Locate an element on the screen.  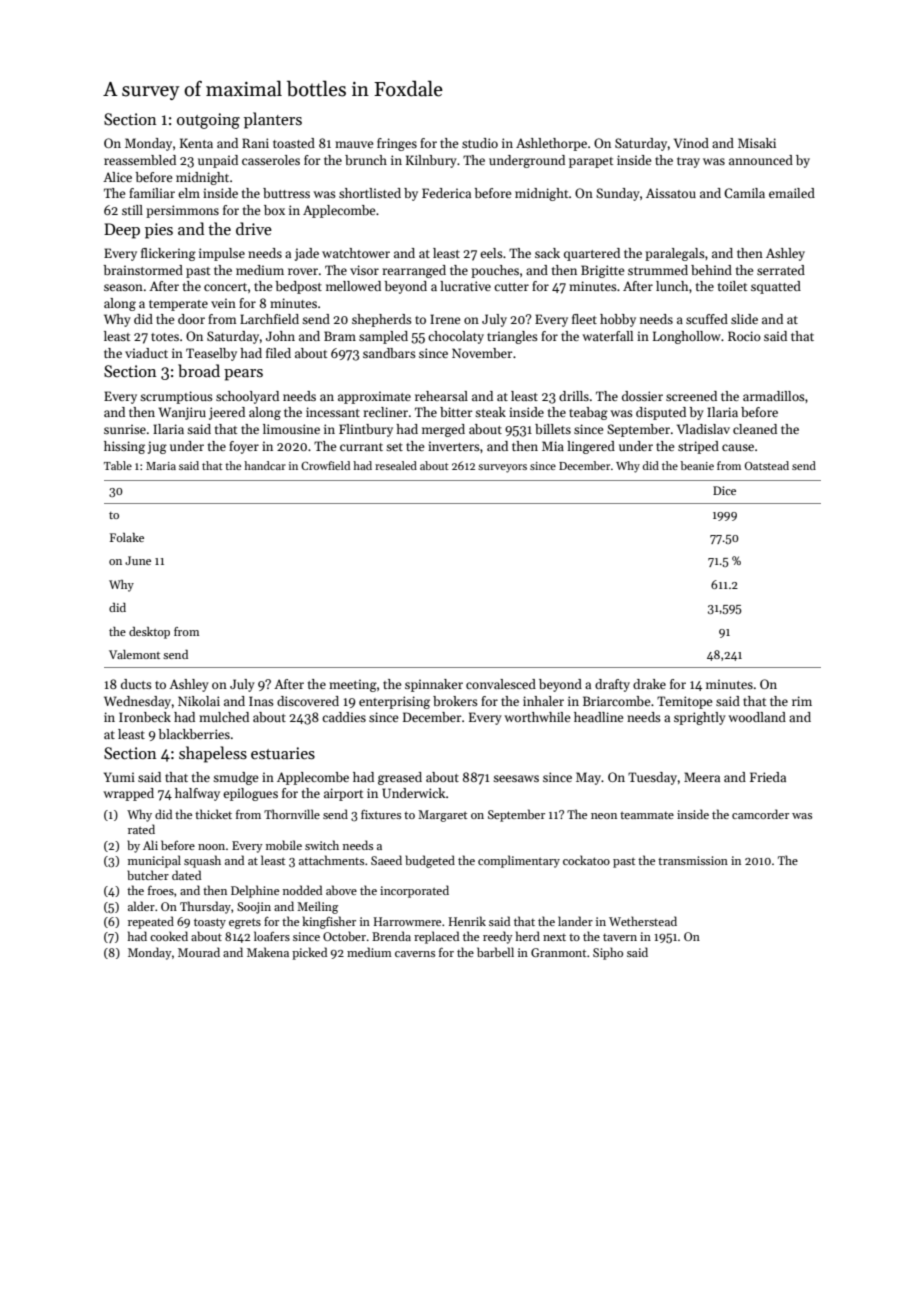
resealed is located at coordinates (396, 465).
